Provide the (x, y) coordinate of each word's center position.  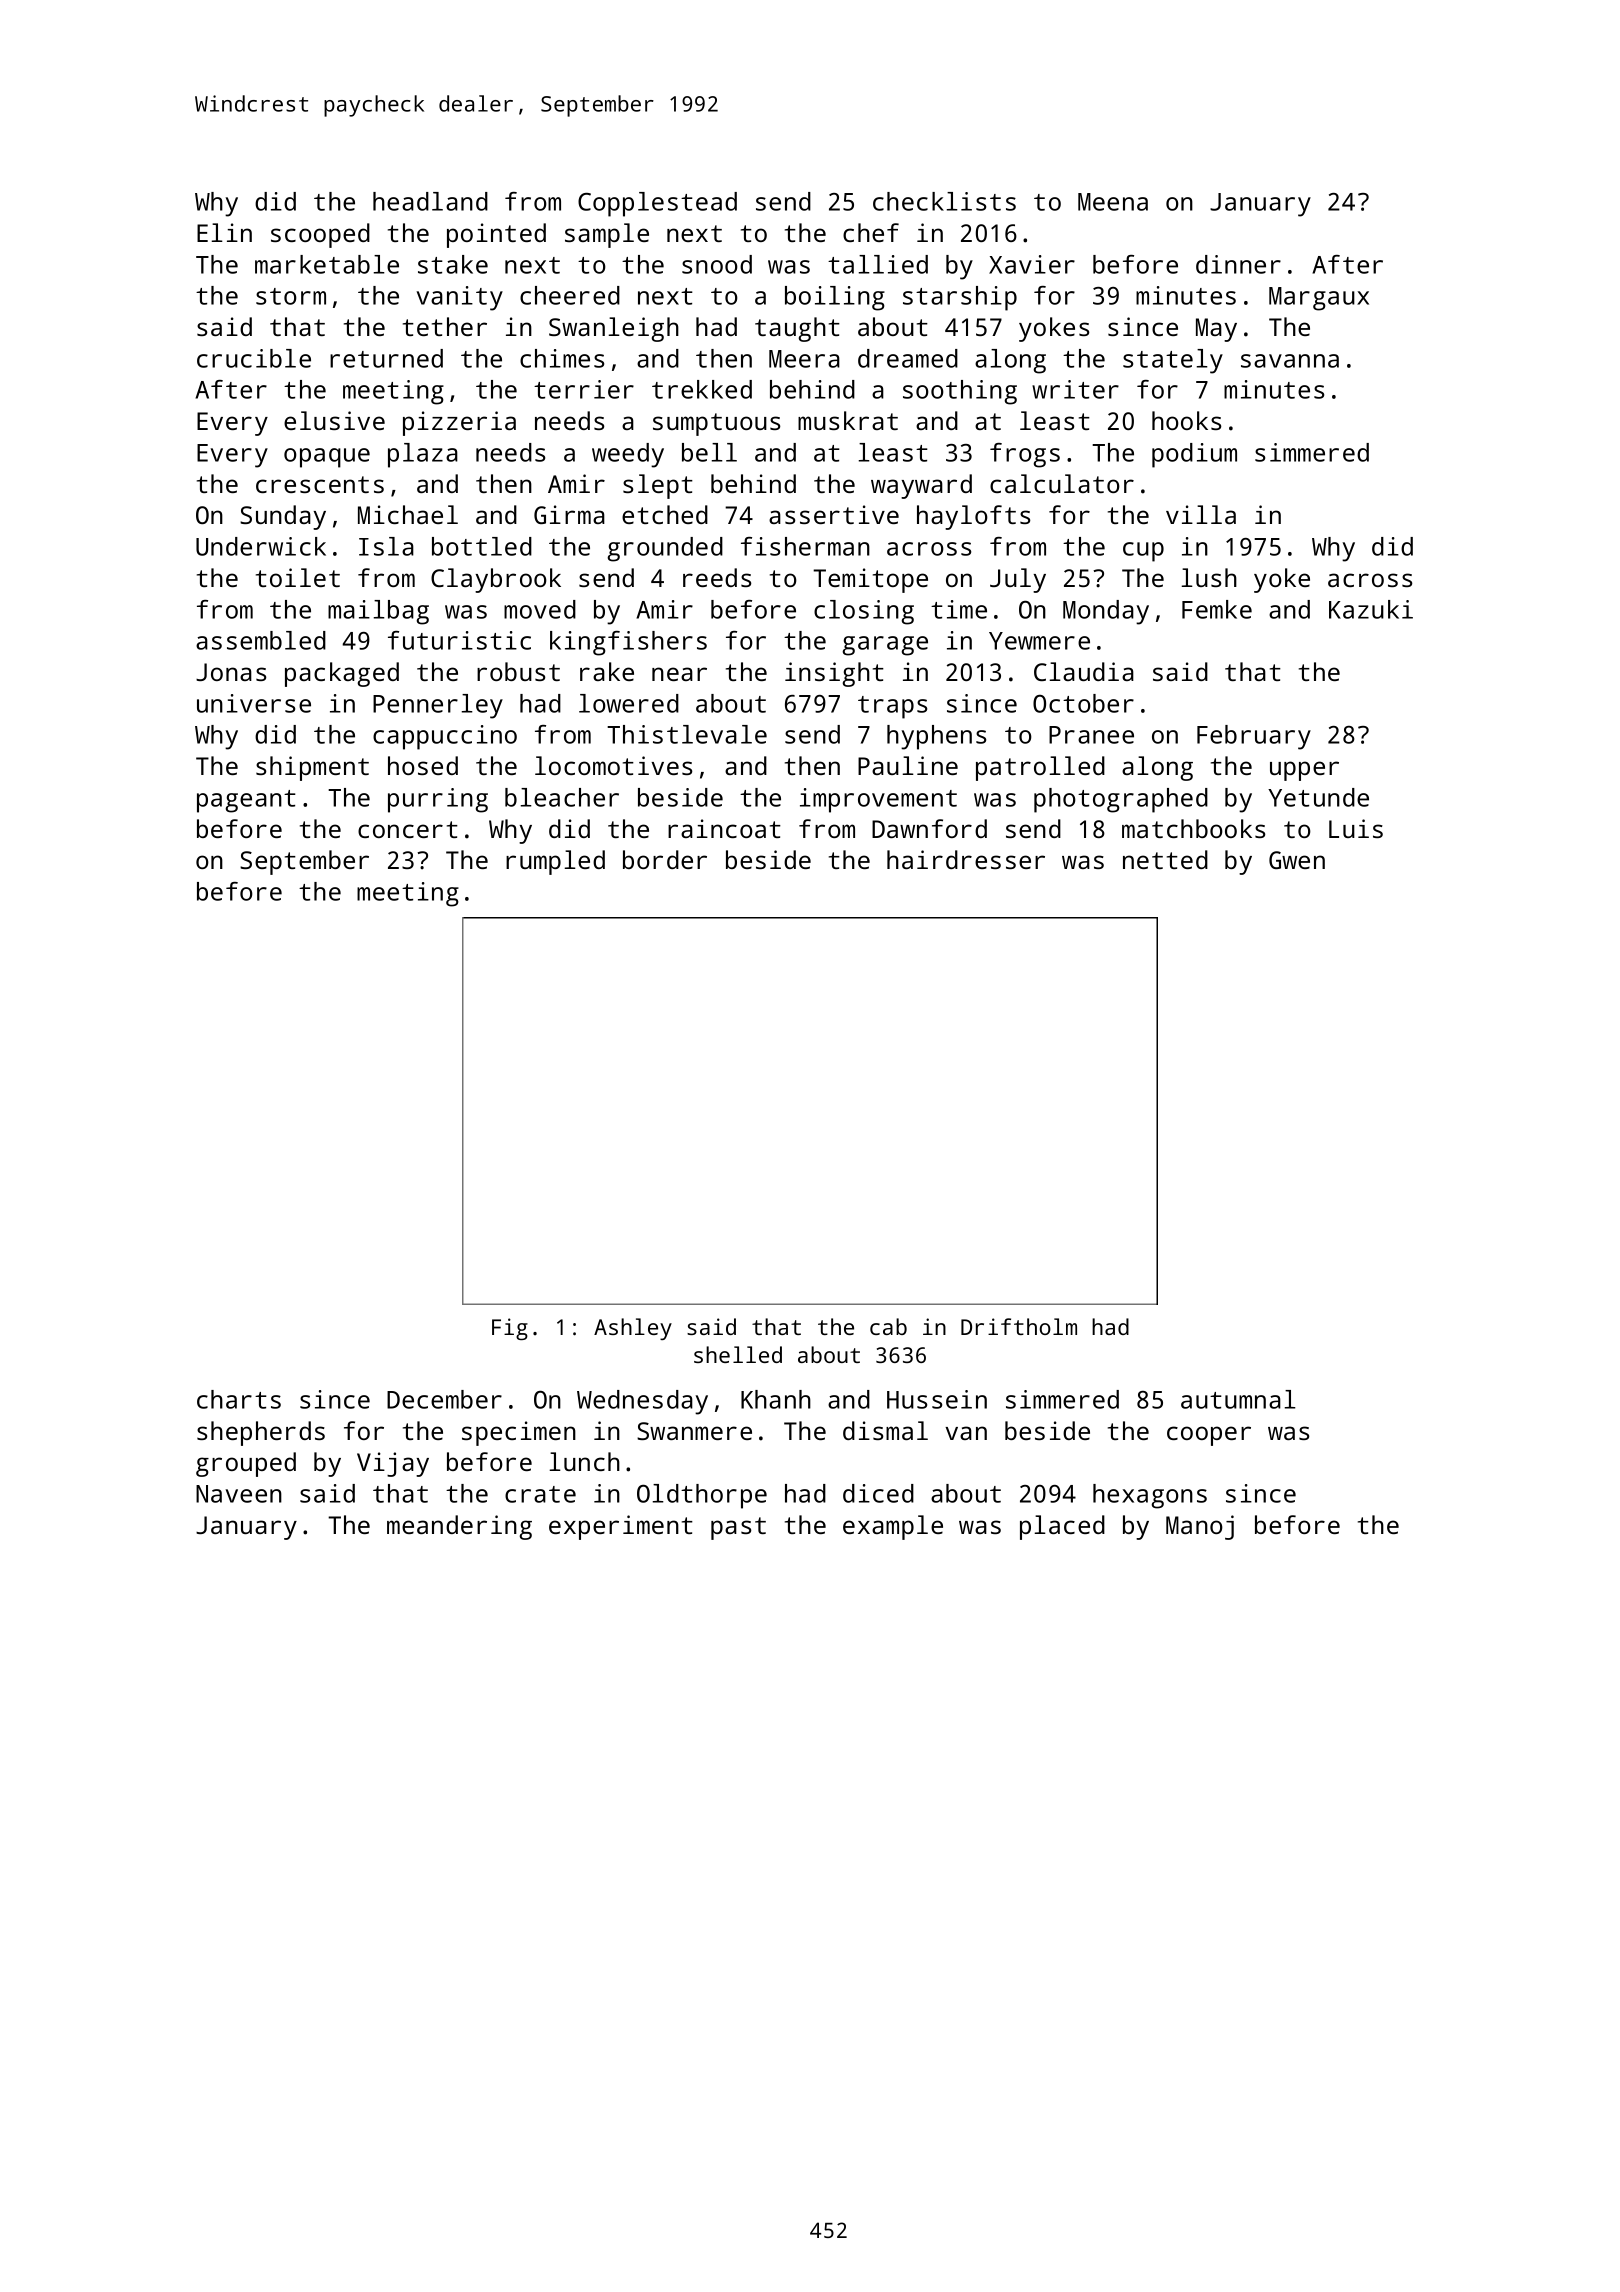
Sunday (283, 517)
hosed (423, 765)
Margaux (1319, 299)
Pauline (908, 765)
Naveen (239, 1494)
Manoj (1200, 1527)
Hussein (937, 1399)
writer (1075, 389)
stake (453, 264)
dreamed (908, 358)
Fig (510, 1329)
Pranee (1091, 735)
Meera (804, 359)
